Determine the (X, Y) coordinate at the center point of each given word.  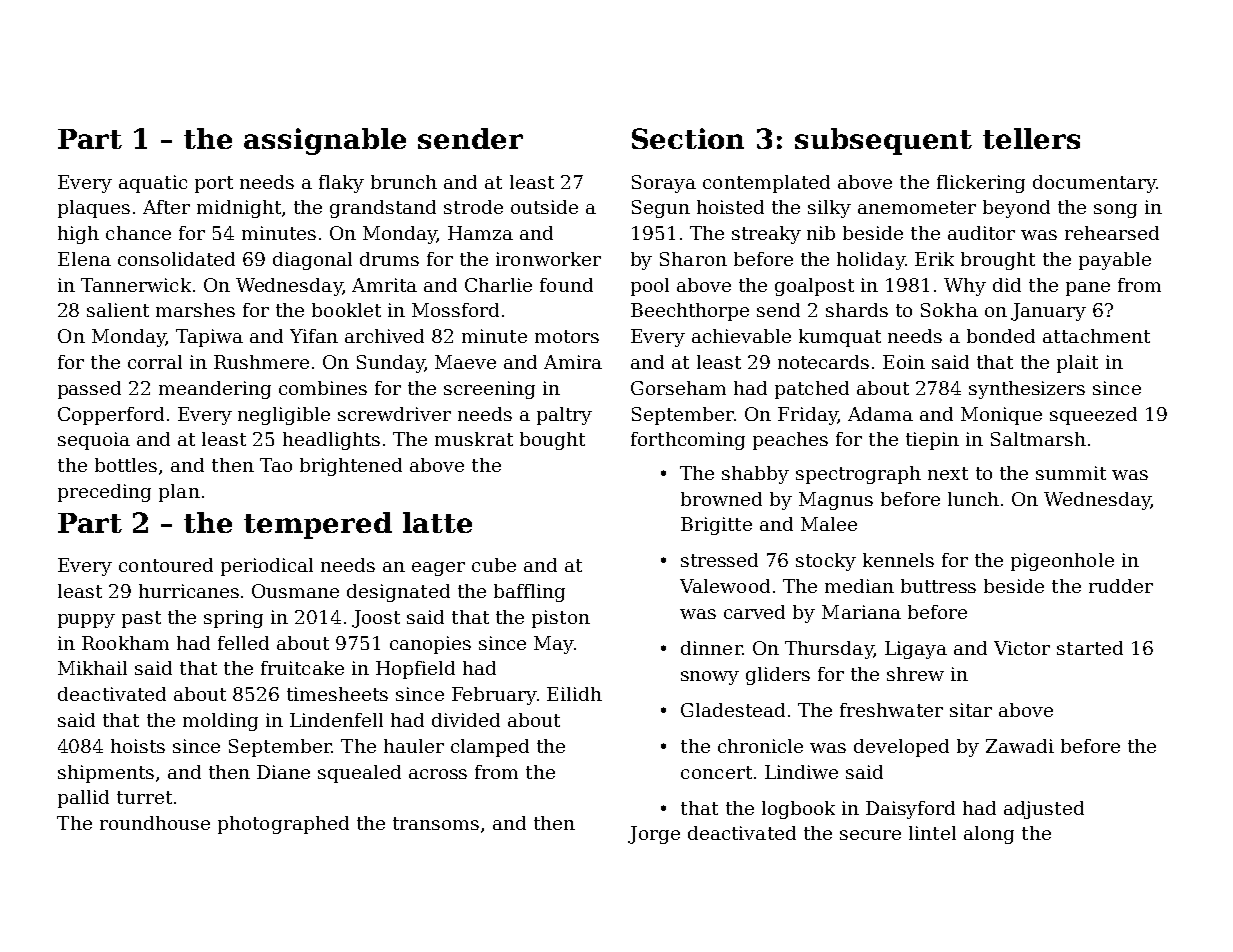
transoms (436, 823)
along (989, 835)
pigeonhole (1062, 562)
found (566, 285)
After (166, 207)
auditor (981, 233)
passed (89, 390)
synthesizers (1027, 390)
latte (437, 522)
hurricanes (189, 591)
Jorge (654, 835)
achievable (741, 336)
